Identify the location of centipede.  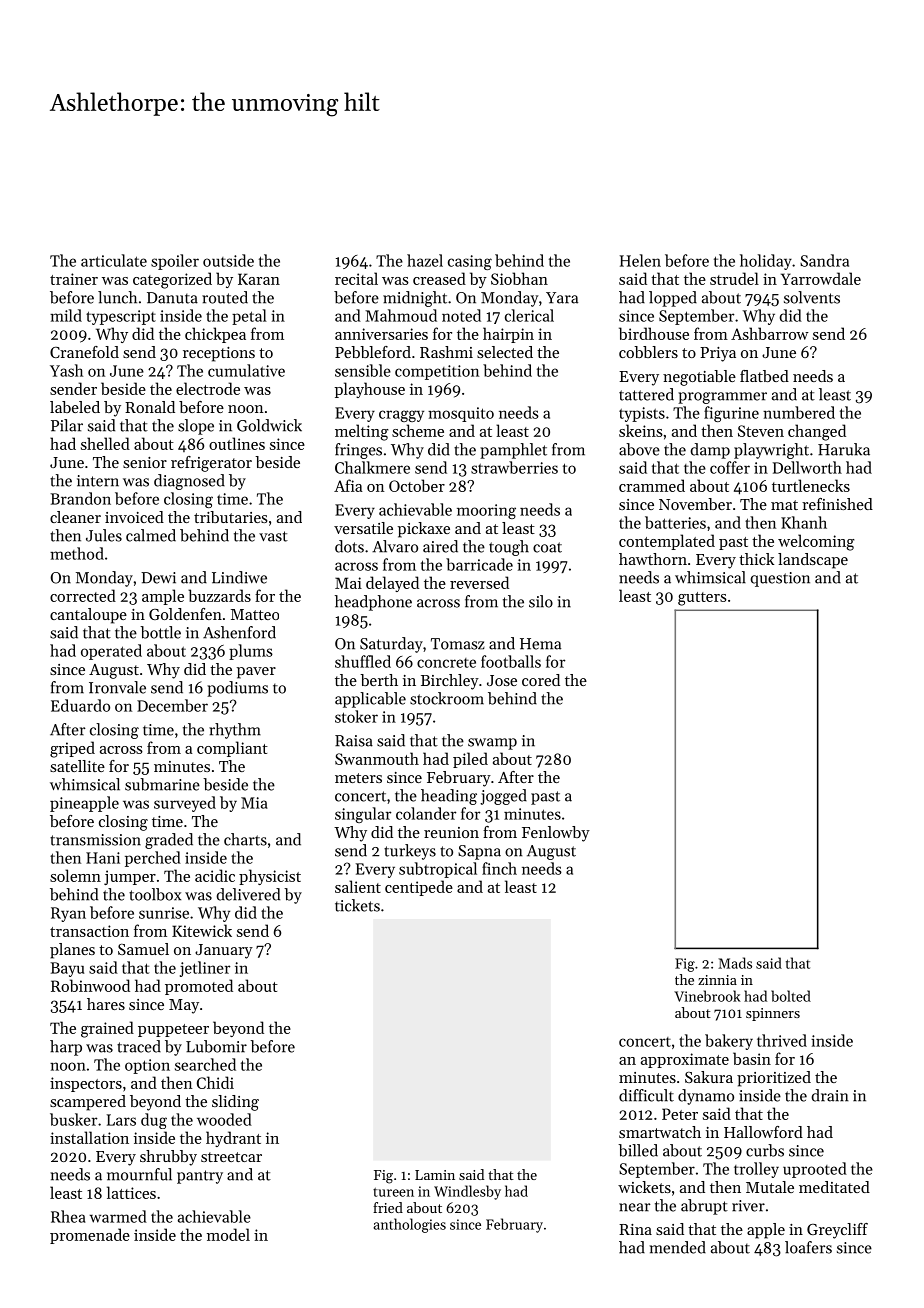
(419, 888).
